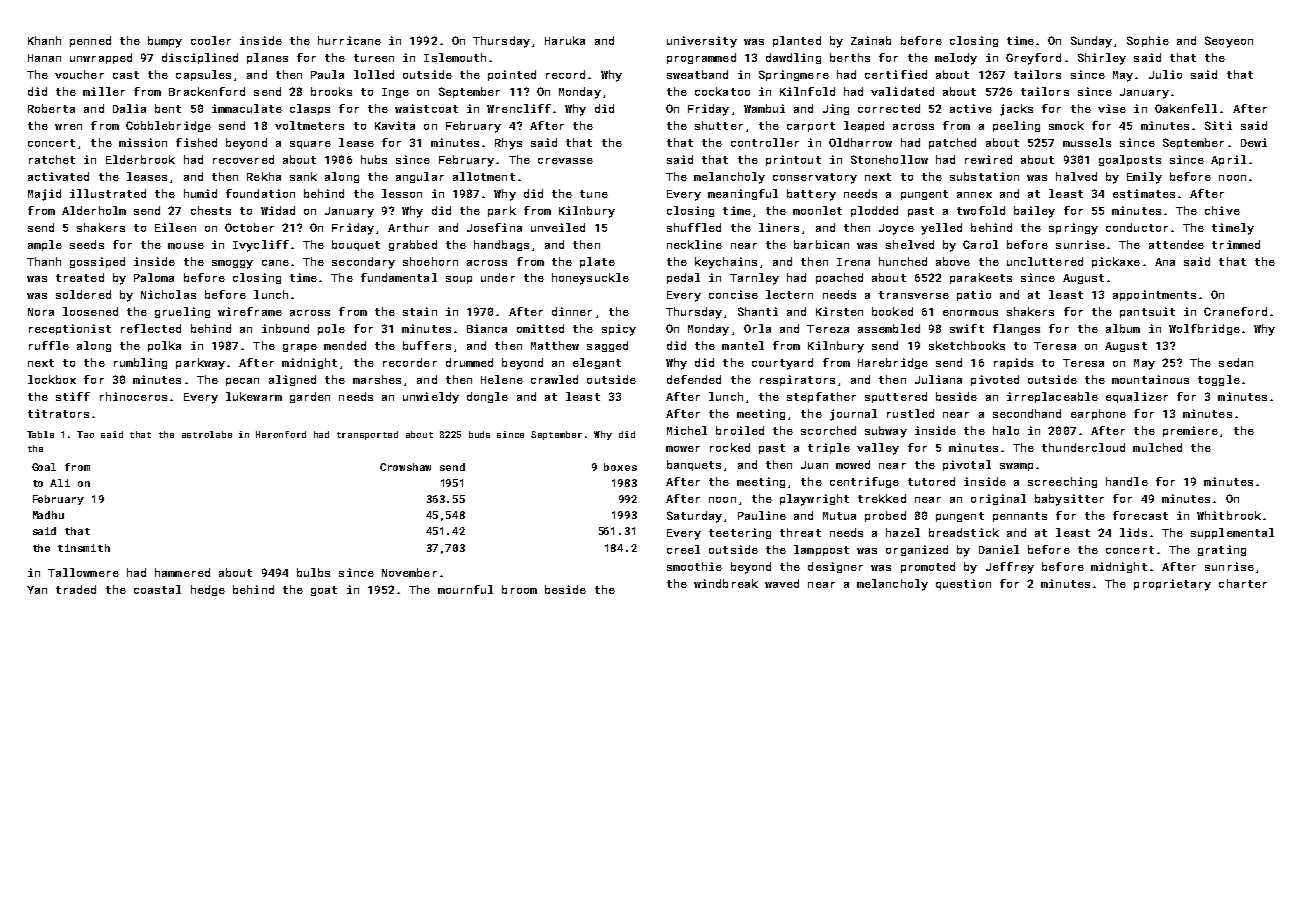 Image resolution: width=1308 pixels, height=924 pixels. Describe the element at coordinates (157, 589) in the image. I see `coastal` at that location.
